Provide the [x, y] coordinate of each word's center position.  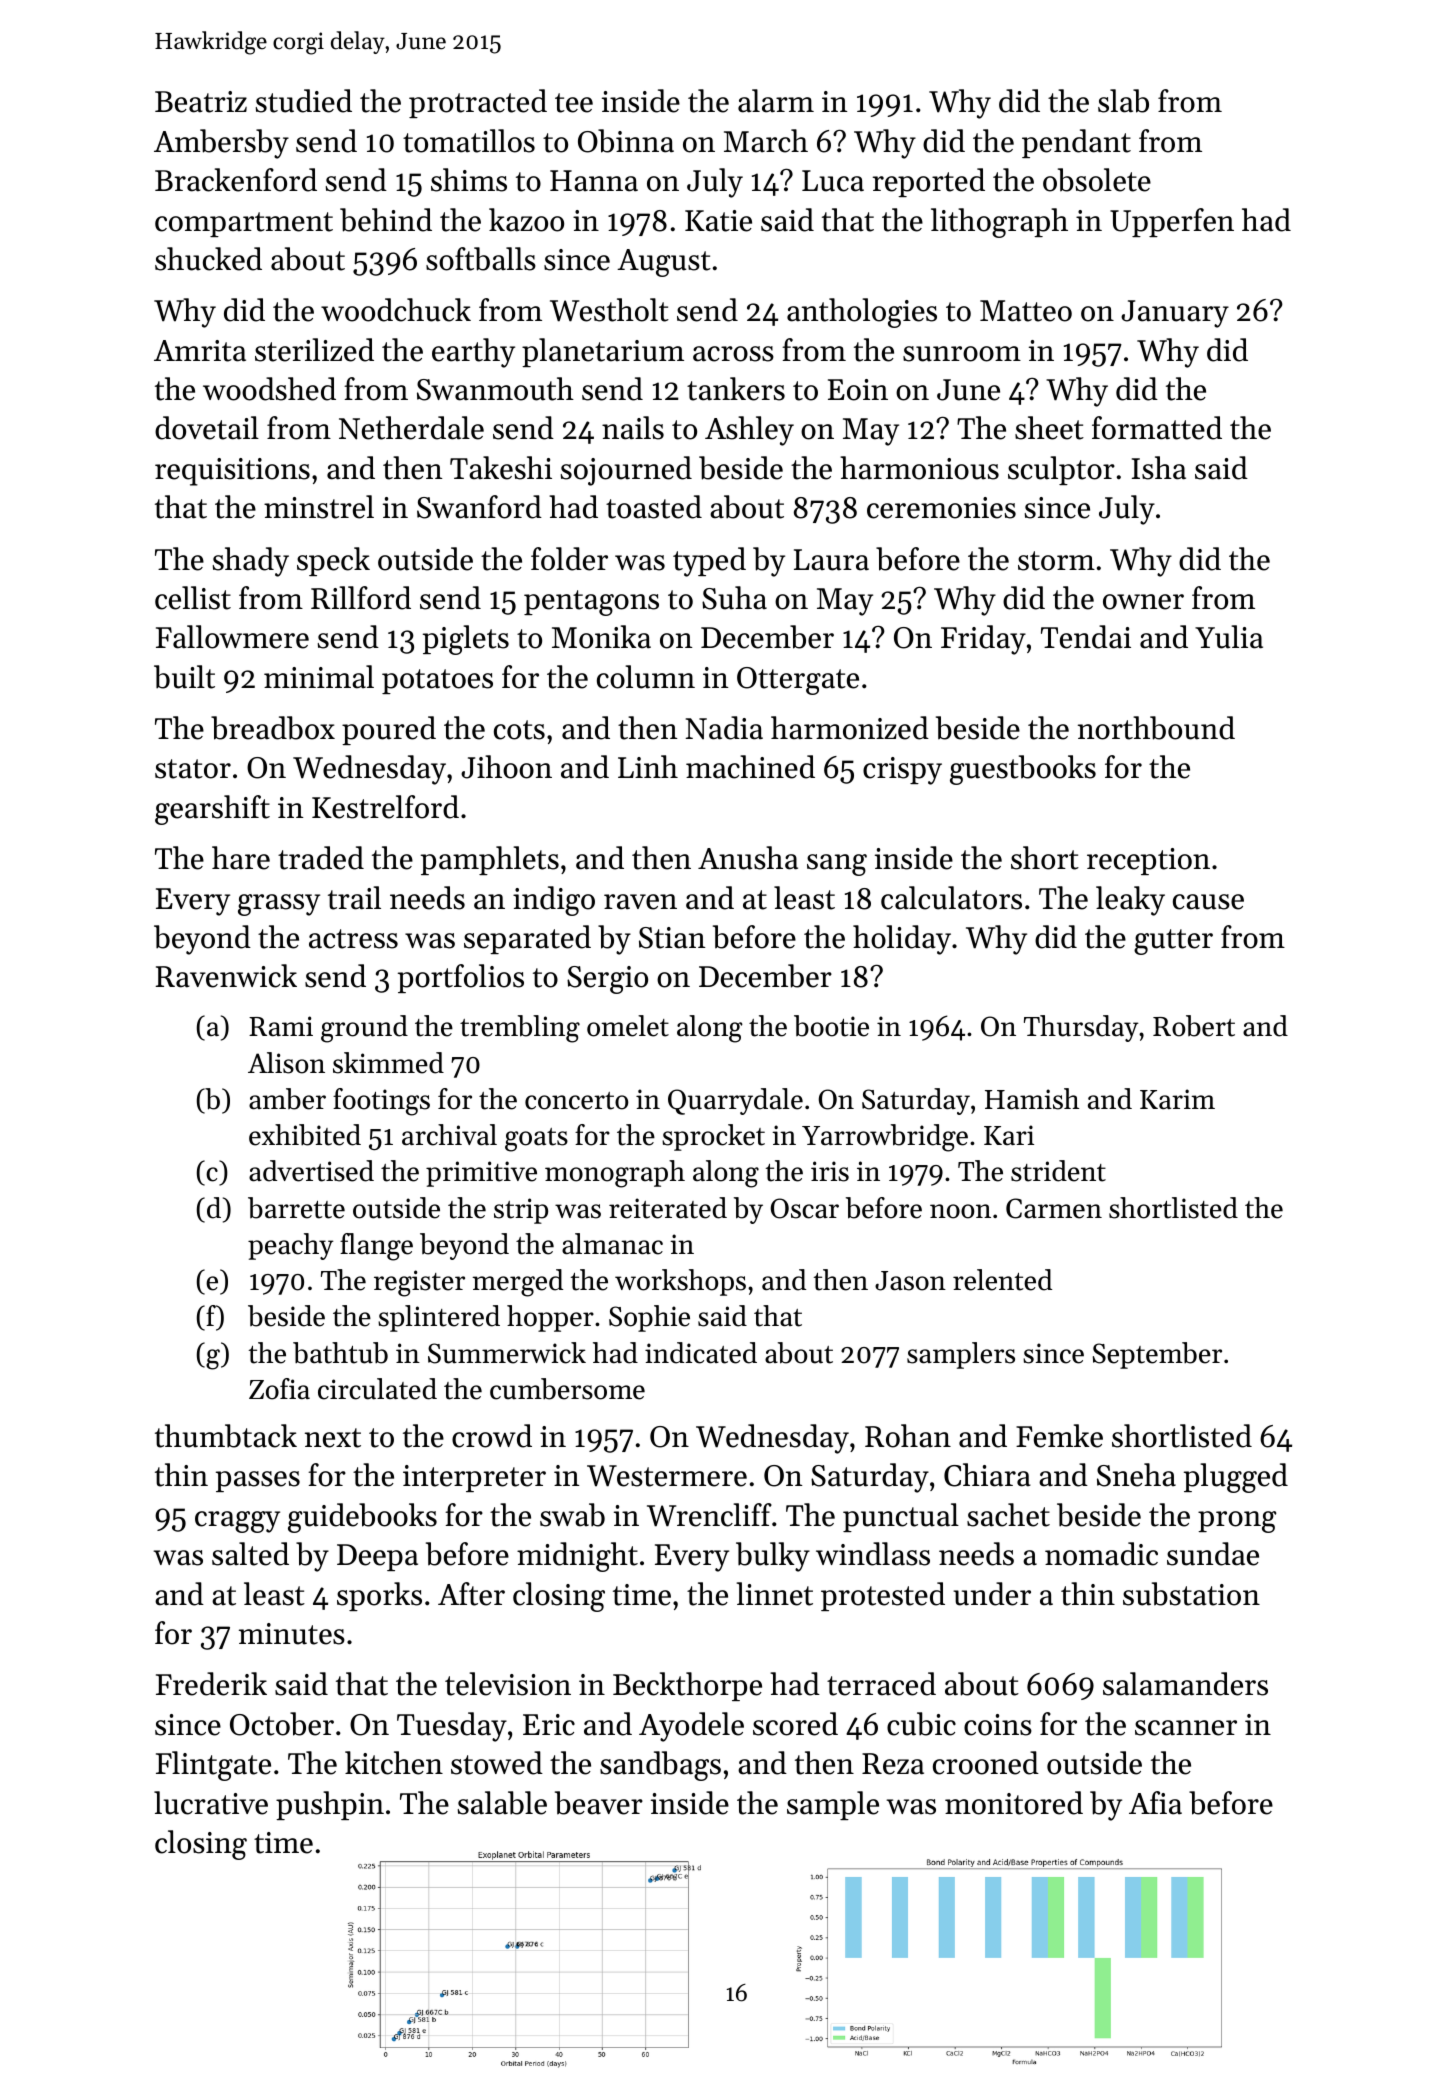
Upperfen [1172, 222]
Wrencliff [709, 1515]
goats [536, 1140]
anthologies [862, 313]
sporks [379, 1596]
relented [1002, 1280]
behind [386, 220]
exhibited [305, 1135]
